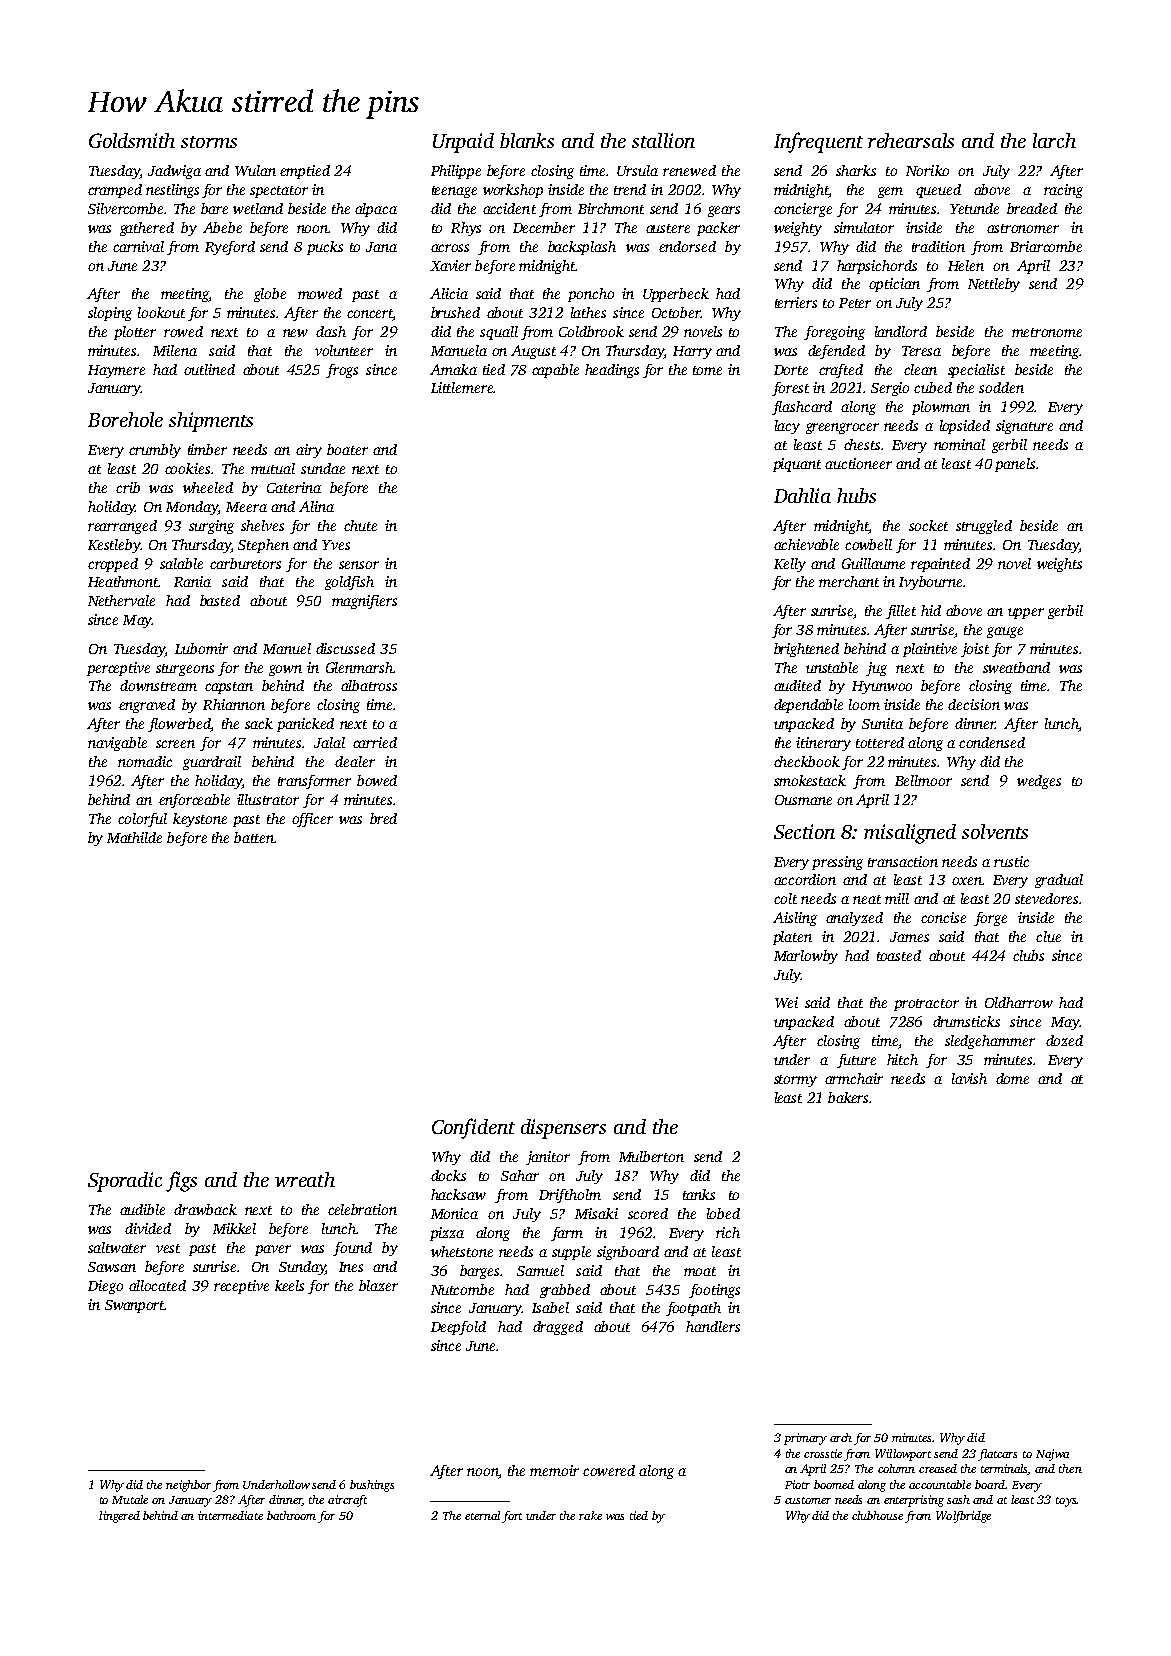  Describe the element at coordinates (135, 1306) in the screenshot. I see `Swanport` at that location.
